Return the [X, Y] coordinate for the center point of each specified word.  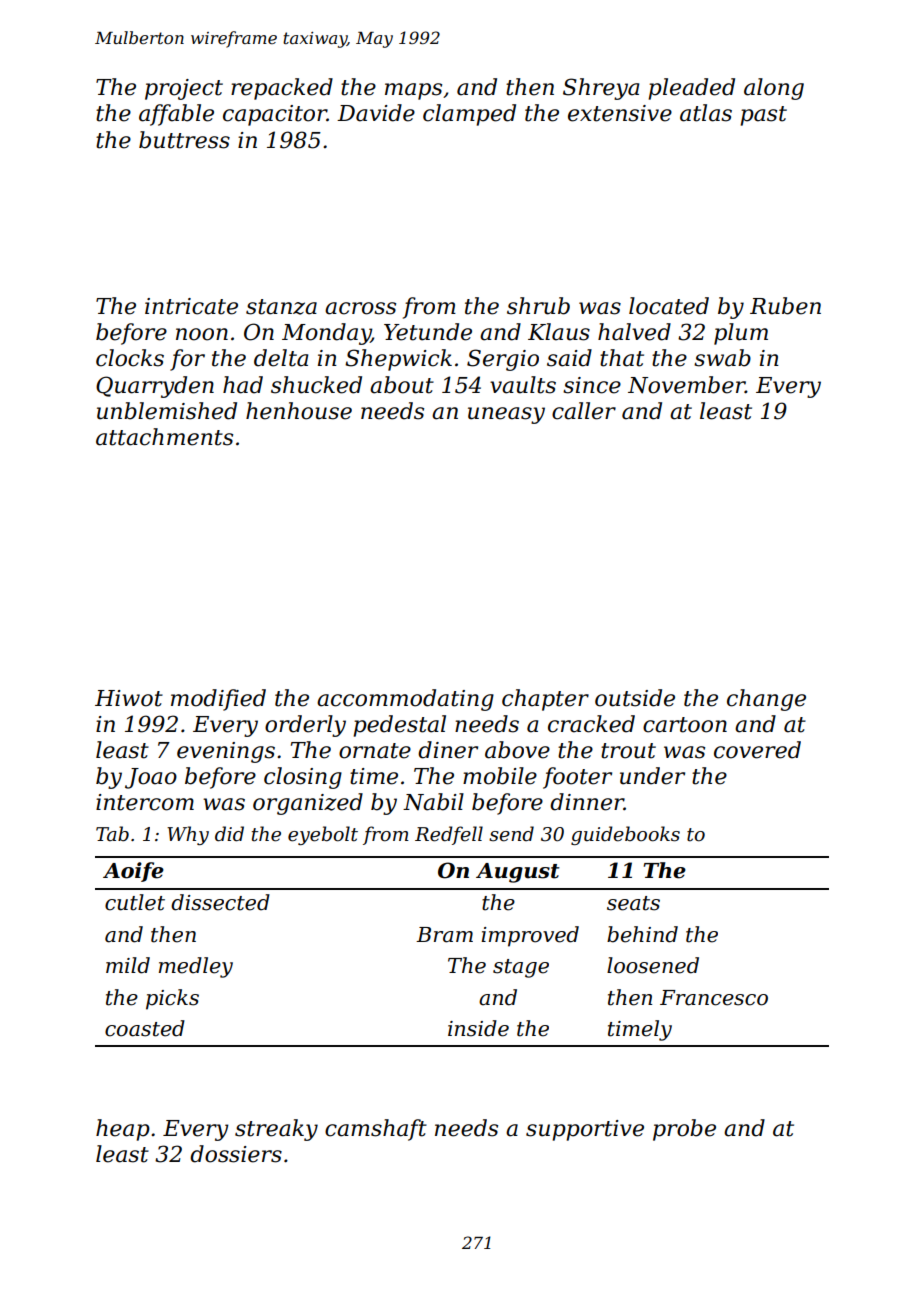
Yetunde [428, 332]
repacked [282, 89]
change [766, 700]
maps [413, 91]
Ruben [785, 306]
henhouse [299, 411]
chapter [545, 700]
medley [196, 967]
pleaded [691, 89]
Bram [444, 935]
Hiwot [129, 698]
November [686, 385]
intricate [191, 306]
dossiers [236, 1154]
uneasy [506, 415]
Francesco [714, 998]
